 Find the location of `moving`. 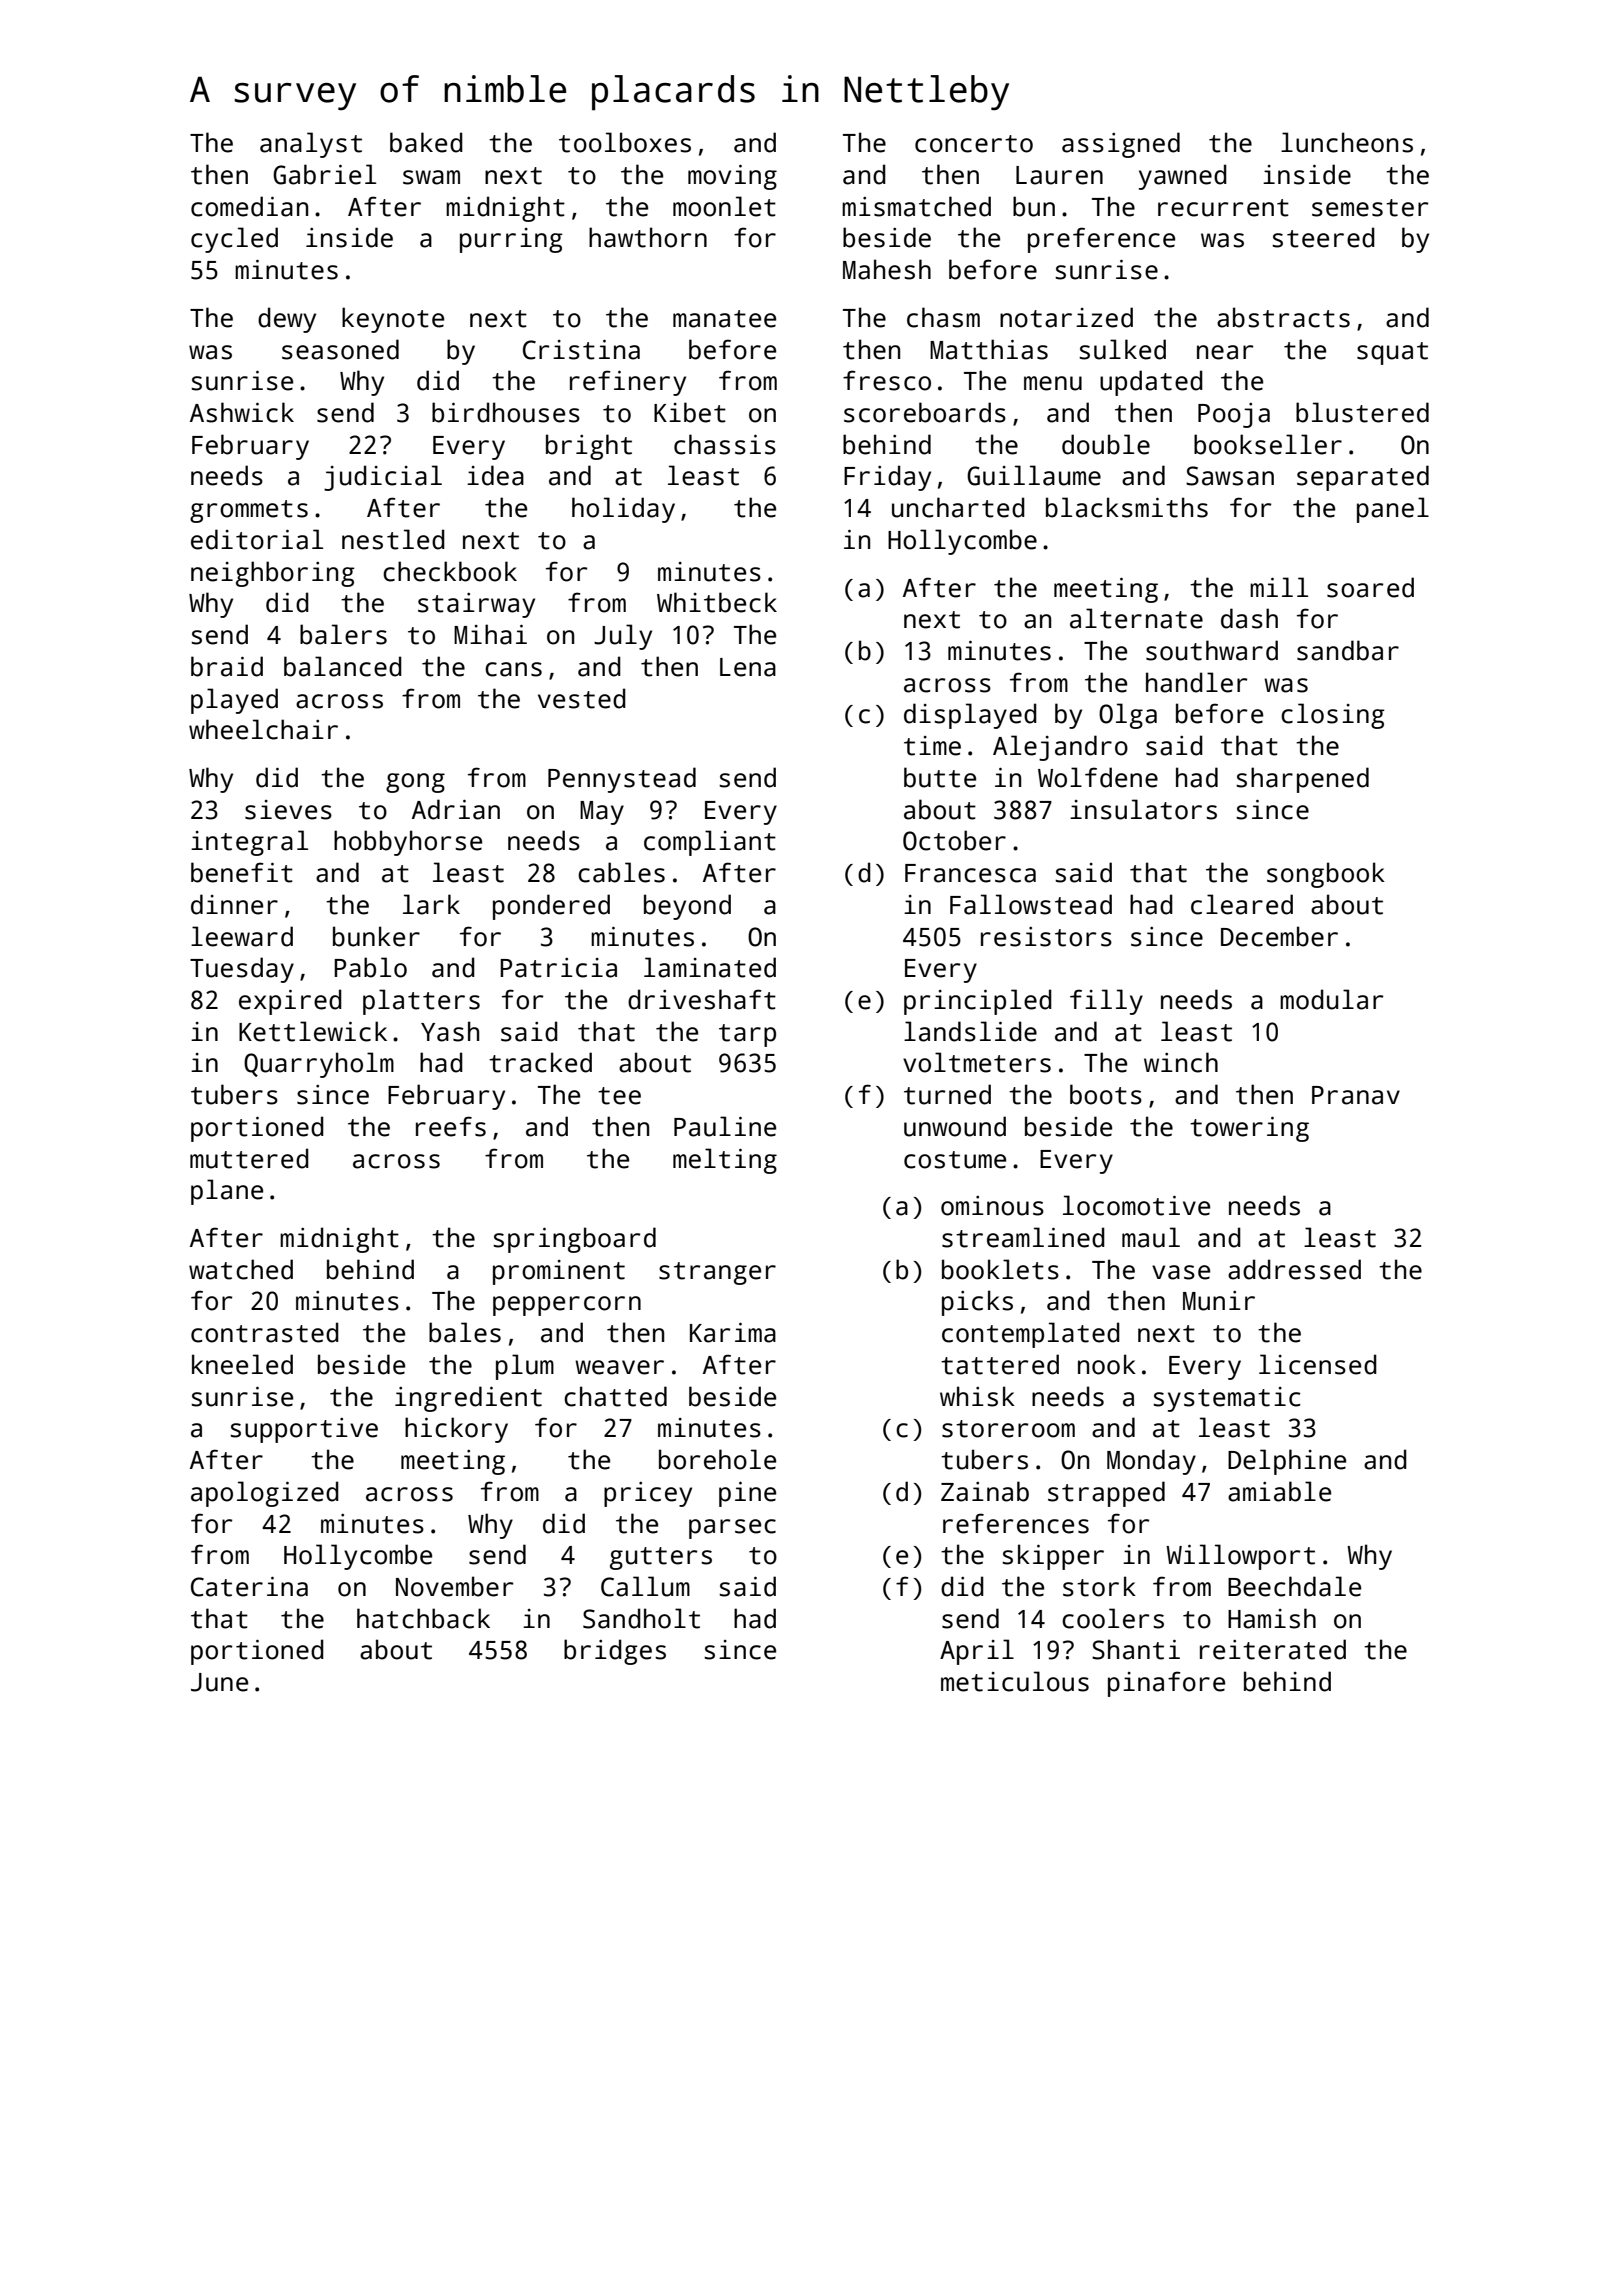

moving is located at coordinates (732, 177).
